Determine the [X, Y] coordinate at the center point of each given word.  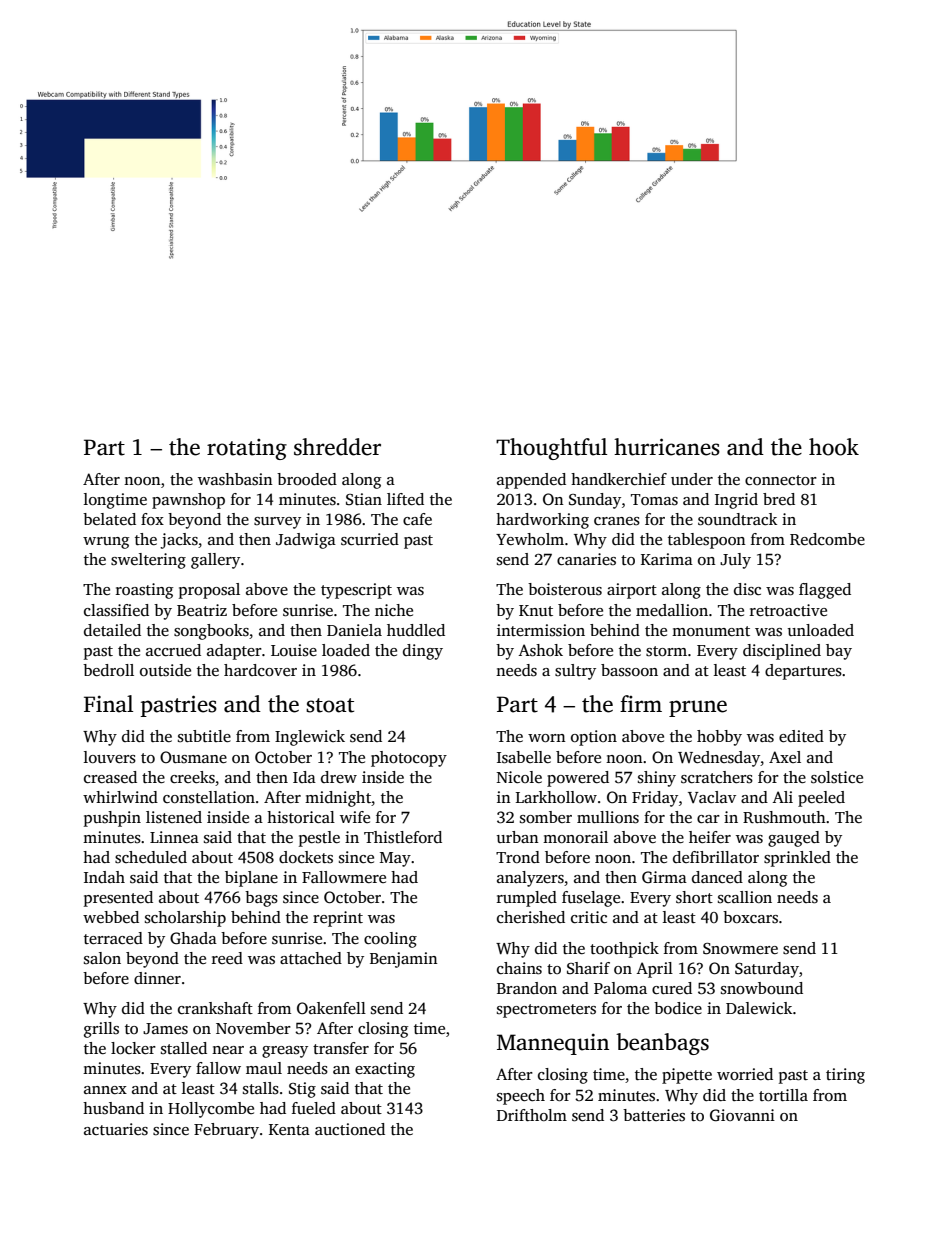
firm [641, 703]
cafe [417, 519]
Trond [518, 857]
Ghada [193, 938]
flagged [825, 591]
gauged [794, 839]
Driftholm [532, 1115]
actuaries [116, 1129]
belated [109, 519]
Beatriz [202, 610]
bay [839, 652]
